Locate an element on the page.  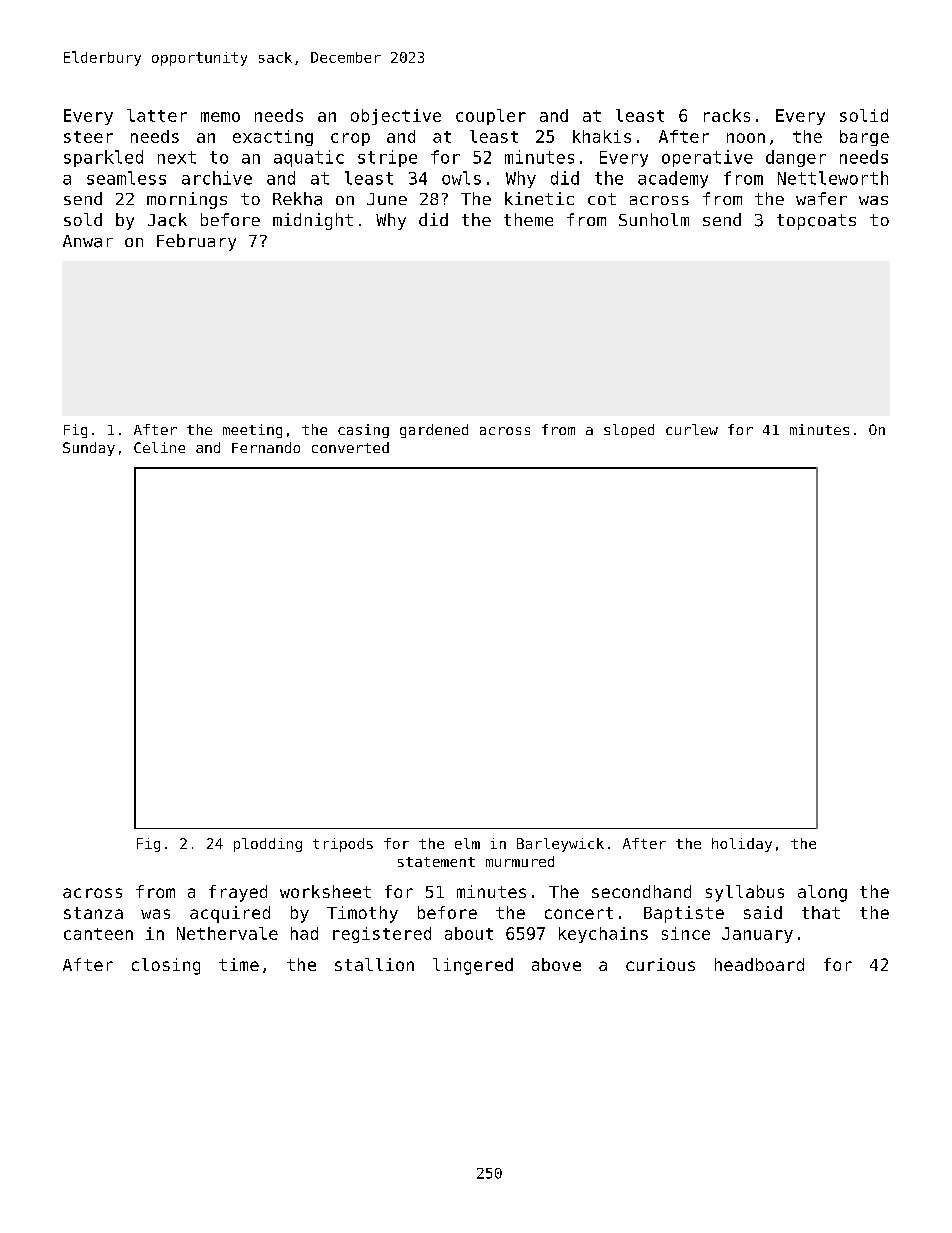
along is located at coordinates (822, 893).
